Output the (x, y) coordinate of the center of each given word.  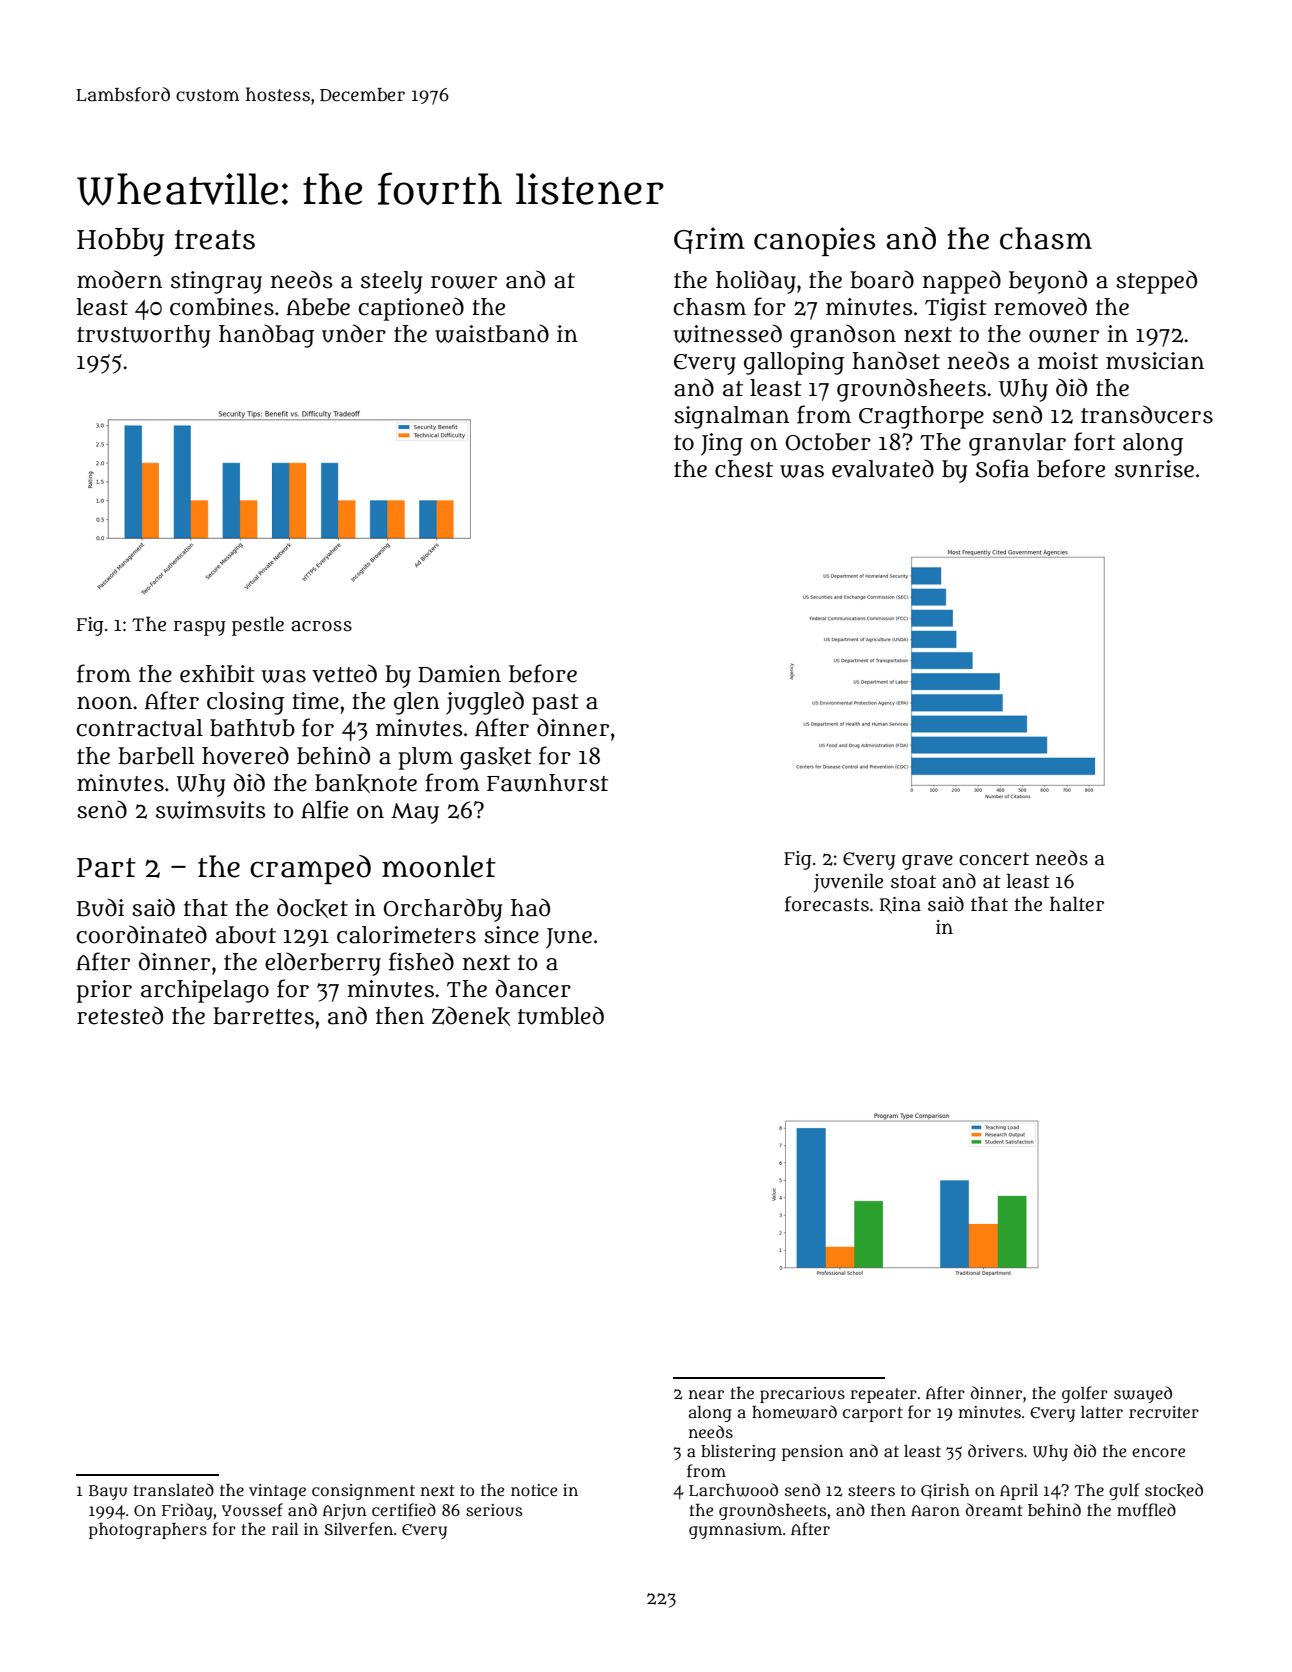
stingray (216, 282)
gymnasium (735, 1531)
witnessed (727, 333)
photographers (148, 1531)
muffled (1146, 1510)
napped (962, 282)
